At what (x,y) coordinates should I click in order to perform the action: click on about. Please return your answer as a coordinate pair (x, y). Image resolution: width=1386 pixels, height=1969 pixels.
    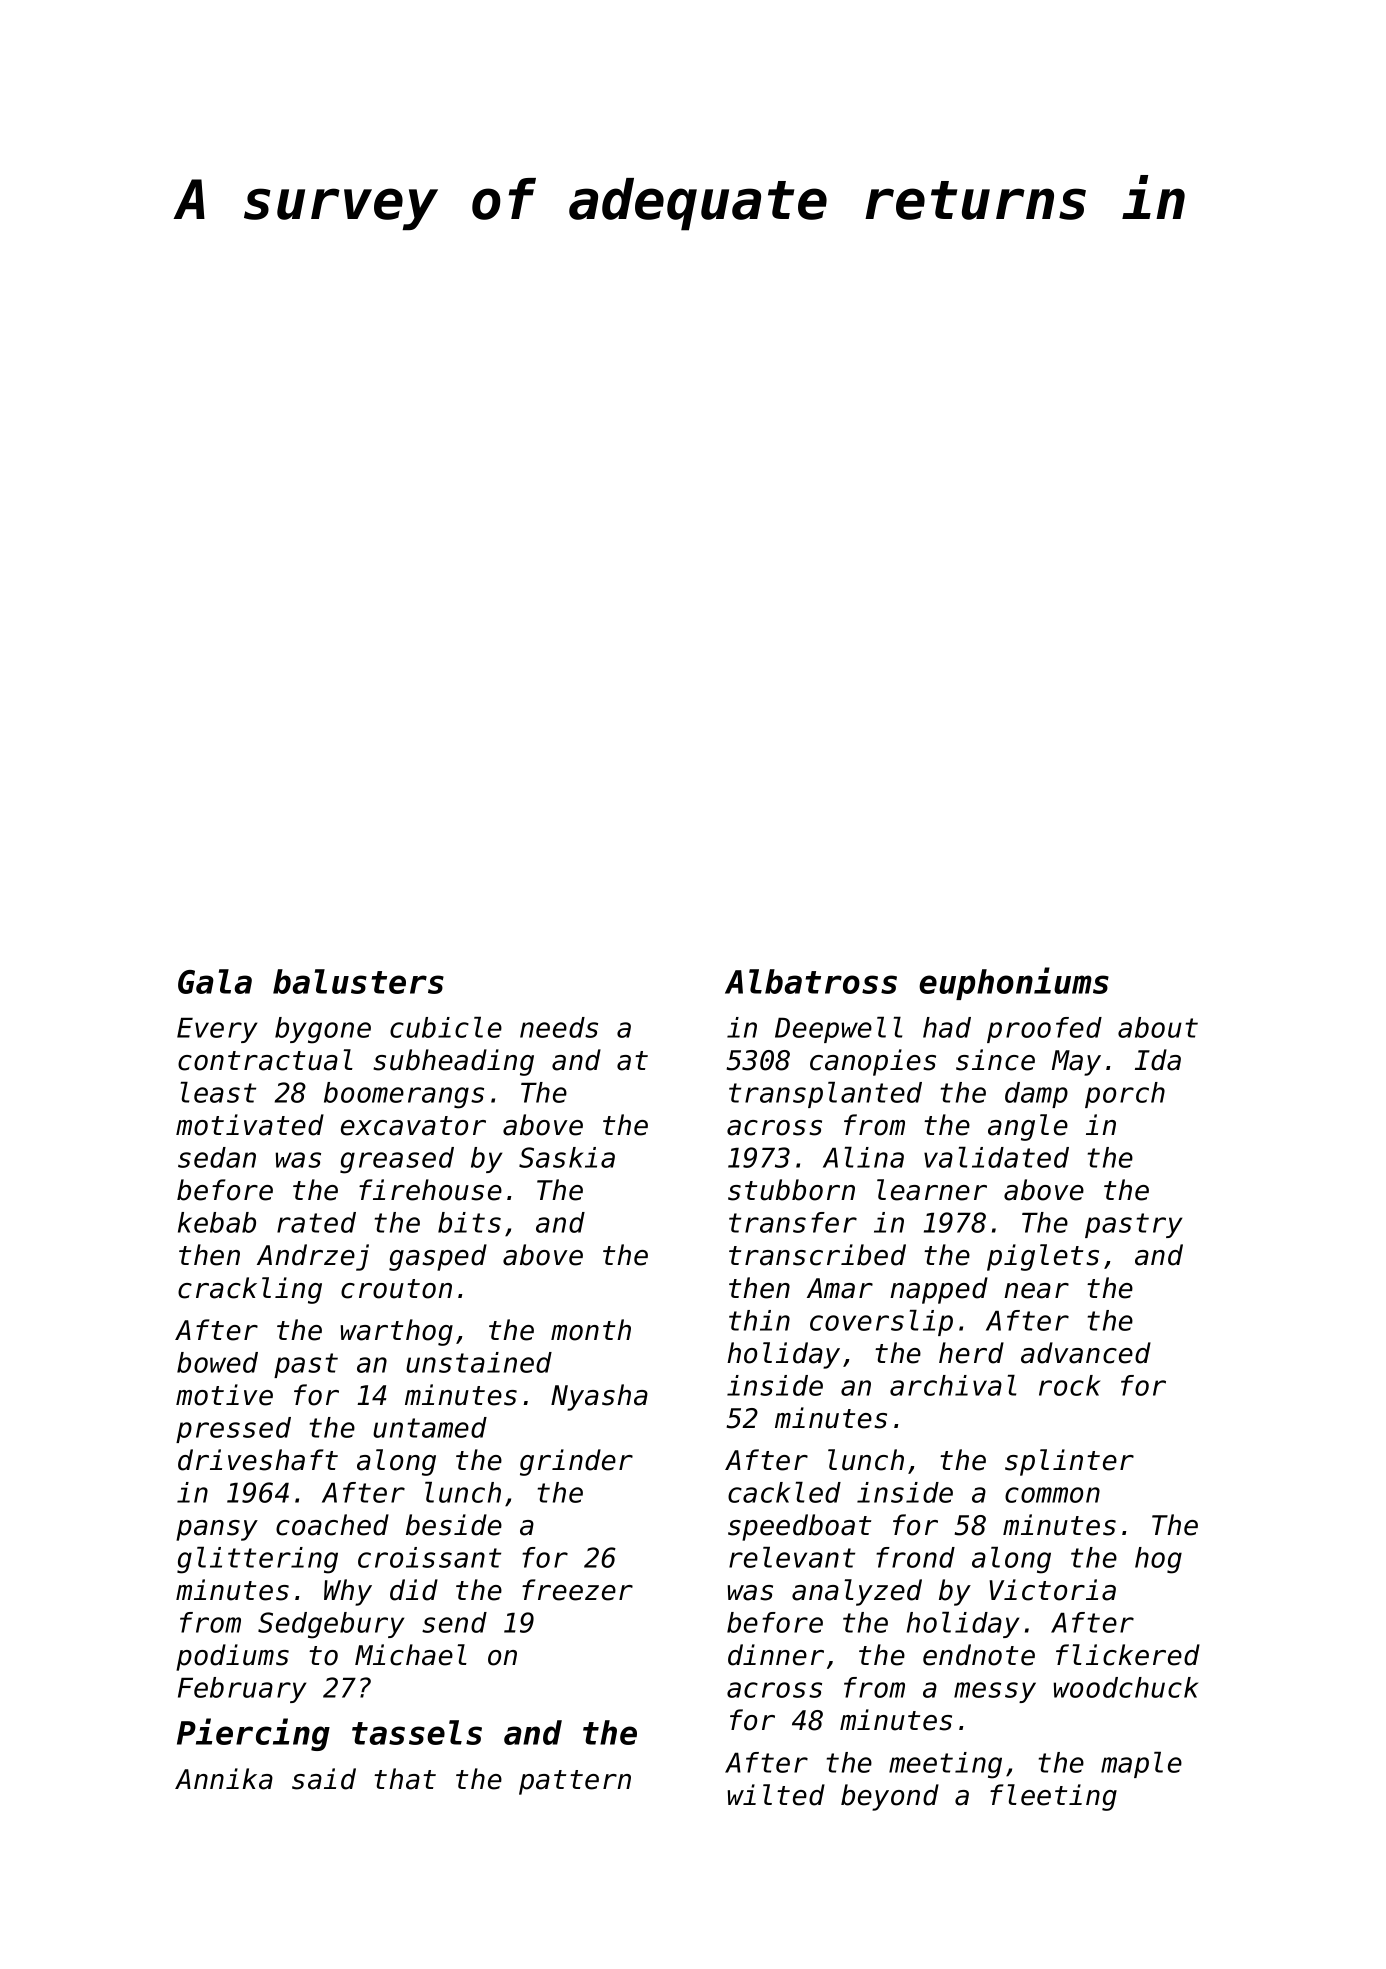
    Looking at the image, I should click on (1158, 1027).
